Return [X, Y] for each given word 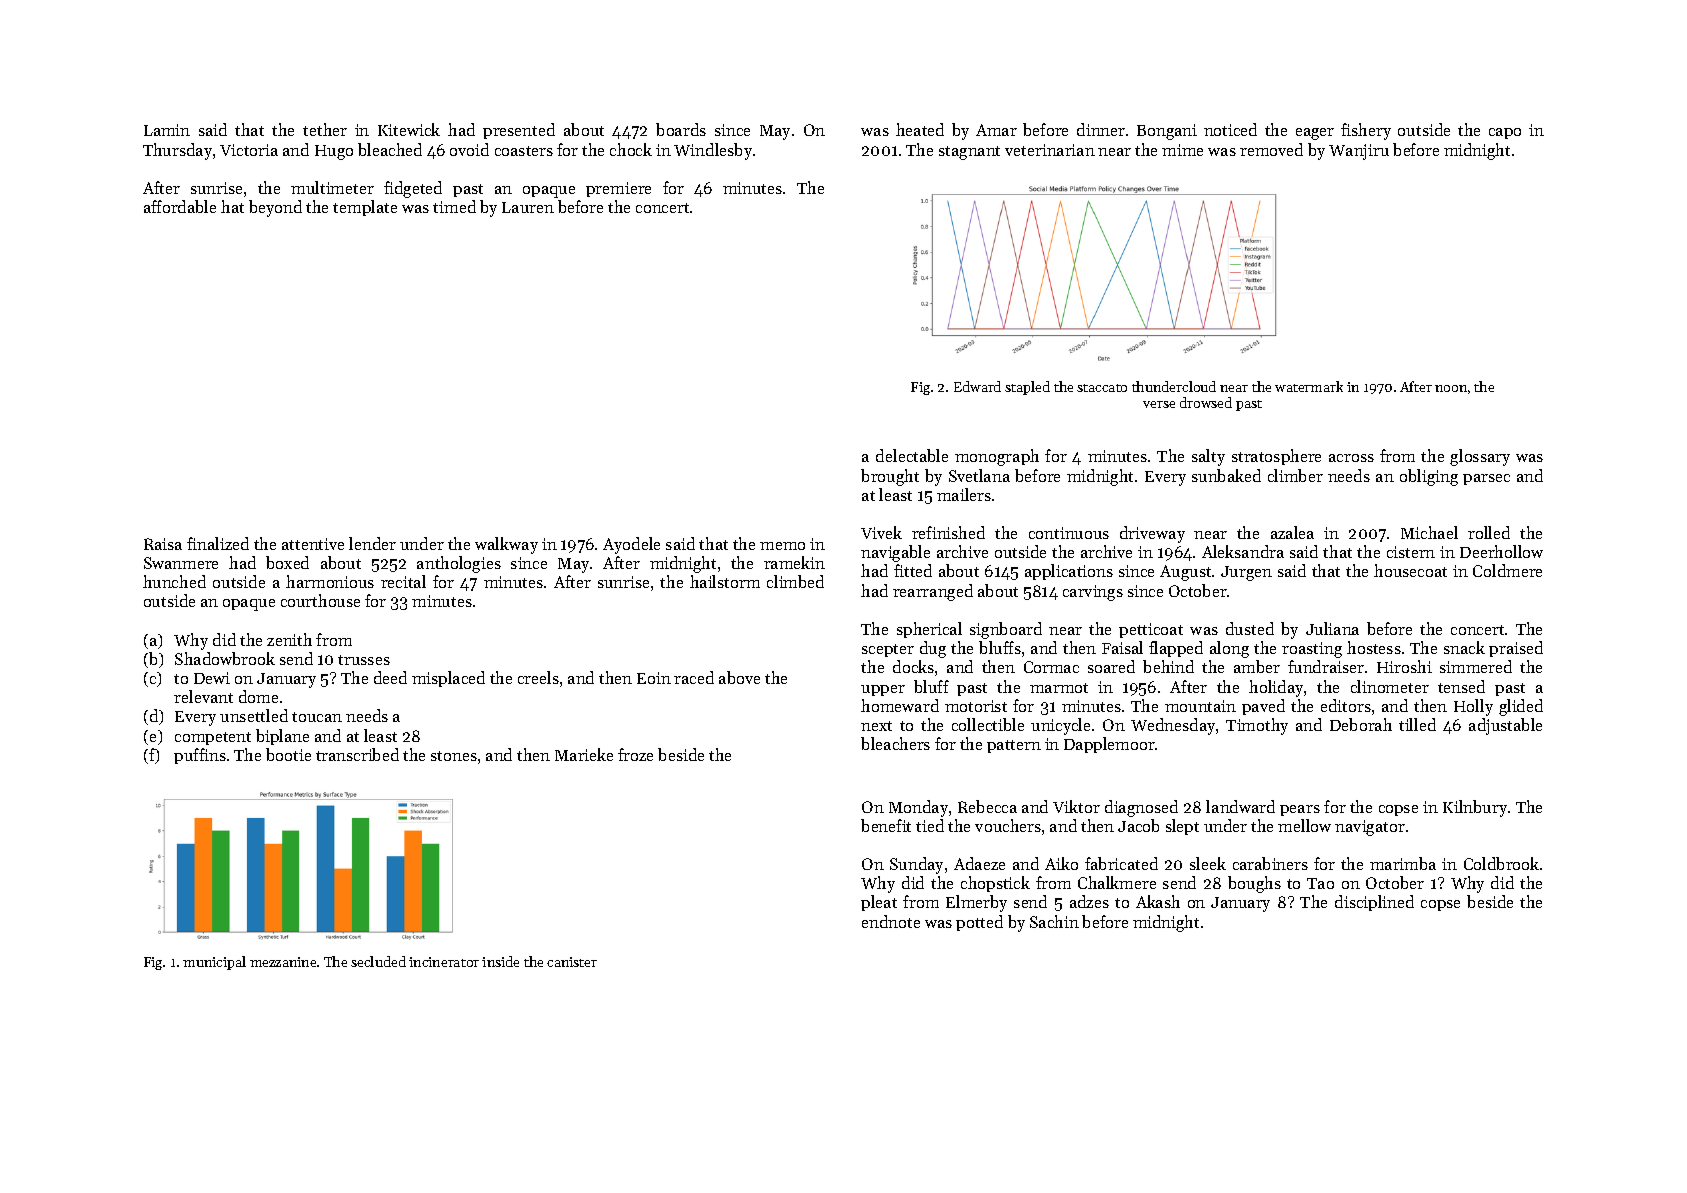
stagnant [969, 153]
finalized [218, 543]
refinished [948, 532]
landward [1240, 806]
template [365, 208]
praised [1516, 649]
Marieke [584, 754]
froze [635, 754]
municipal [214, 963]
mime [1182, 150]
